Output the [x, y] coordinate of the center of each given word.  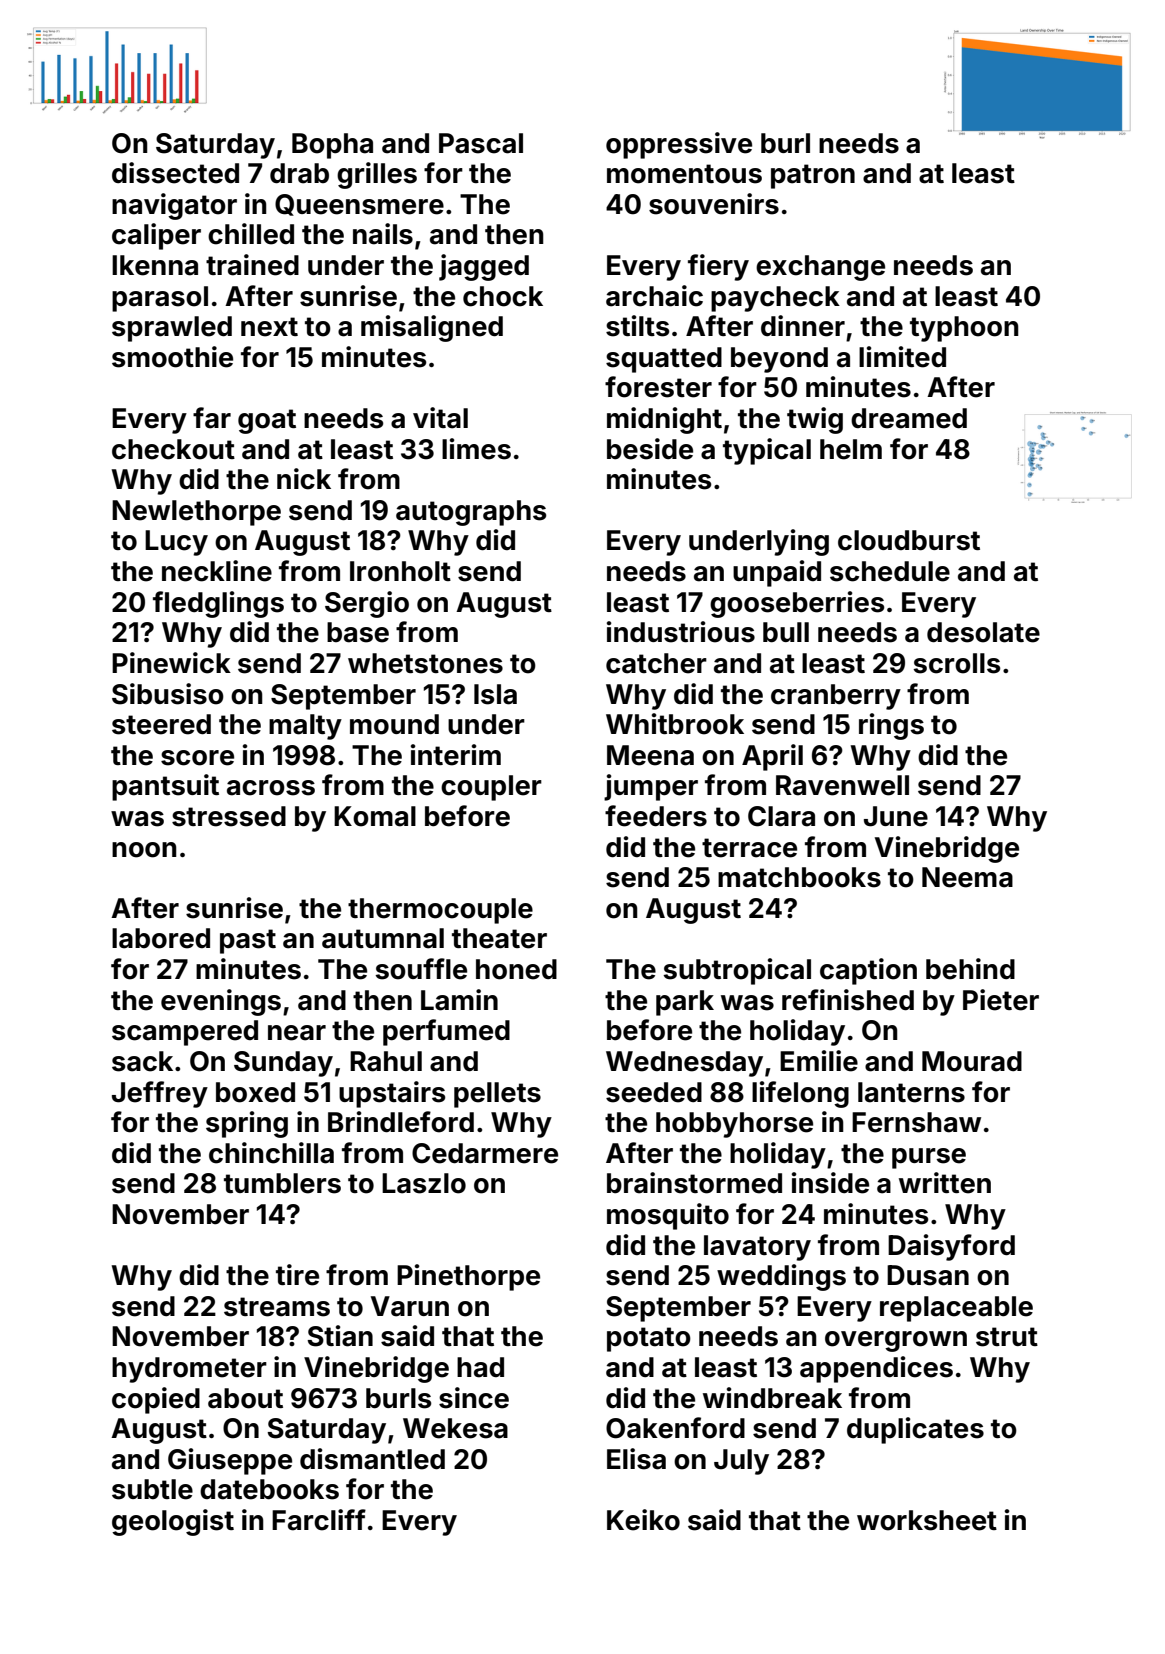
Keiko [643, 1520]
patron [813, 176]
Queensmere [359, 205]
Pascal [481, 143]
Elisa [636, 1459]
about [245, 1398]
